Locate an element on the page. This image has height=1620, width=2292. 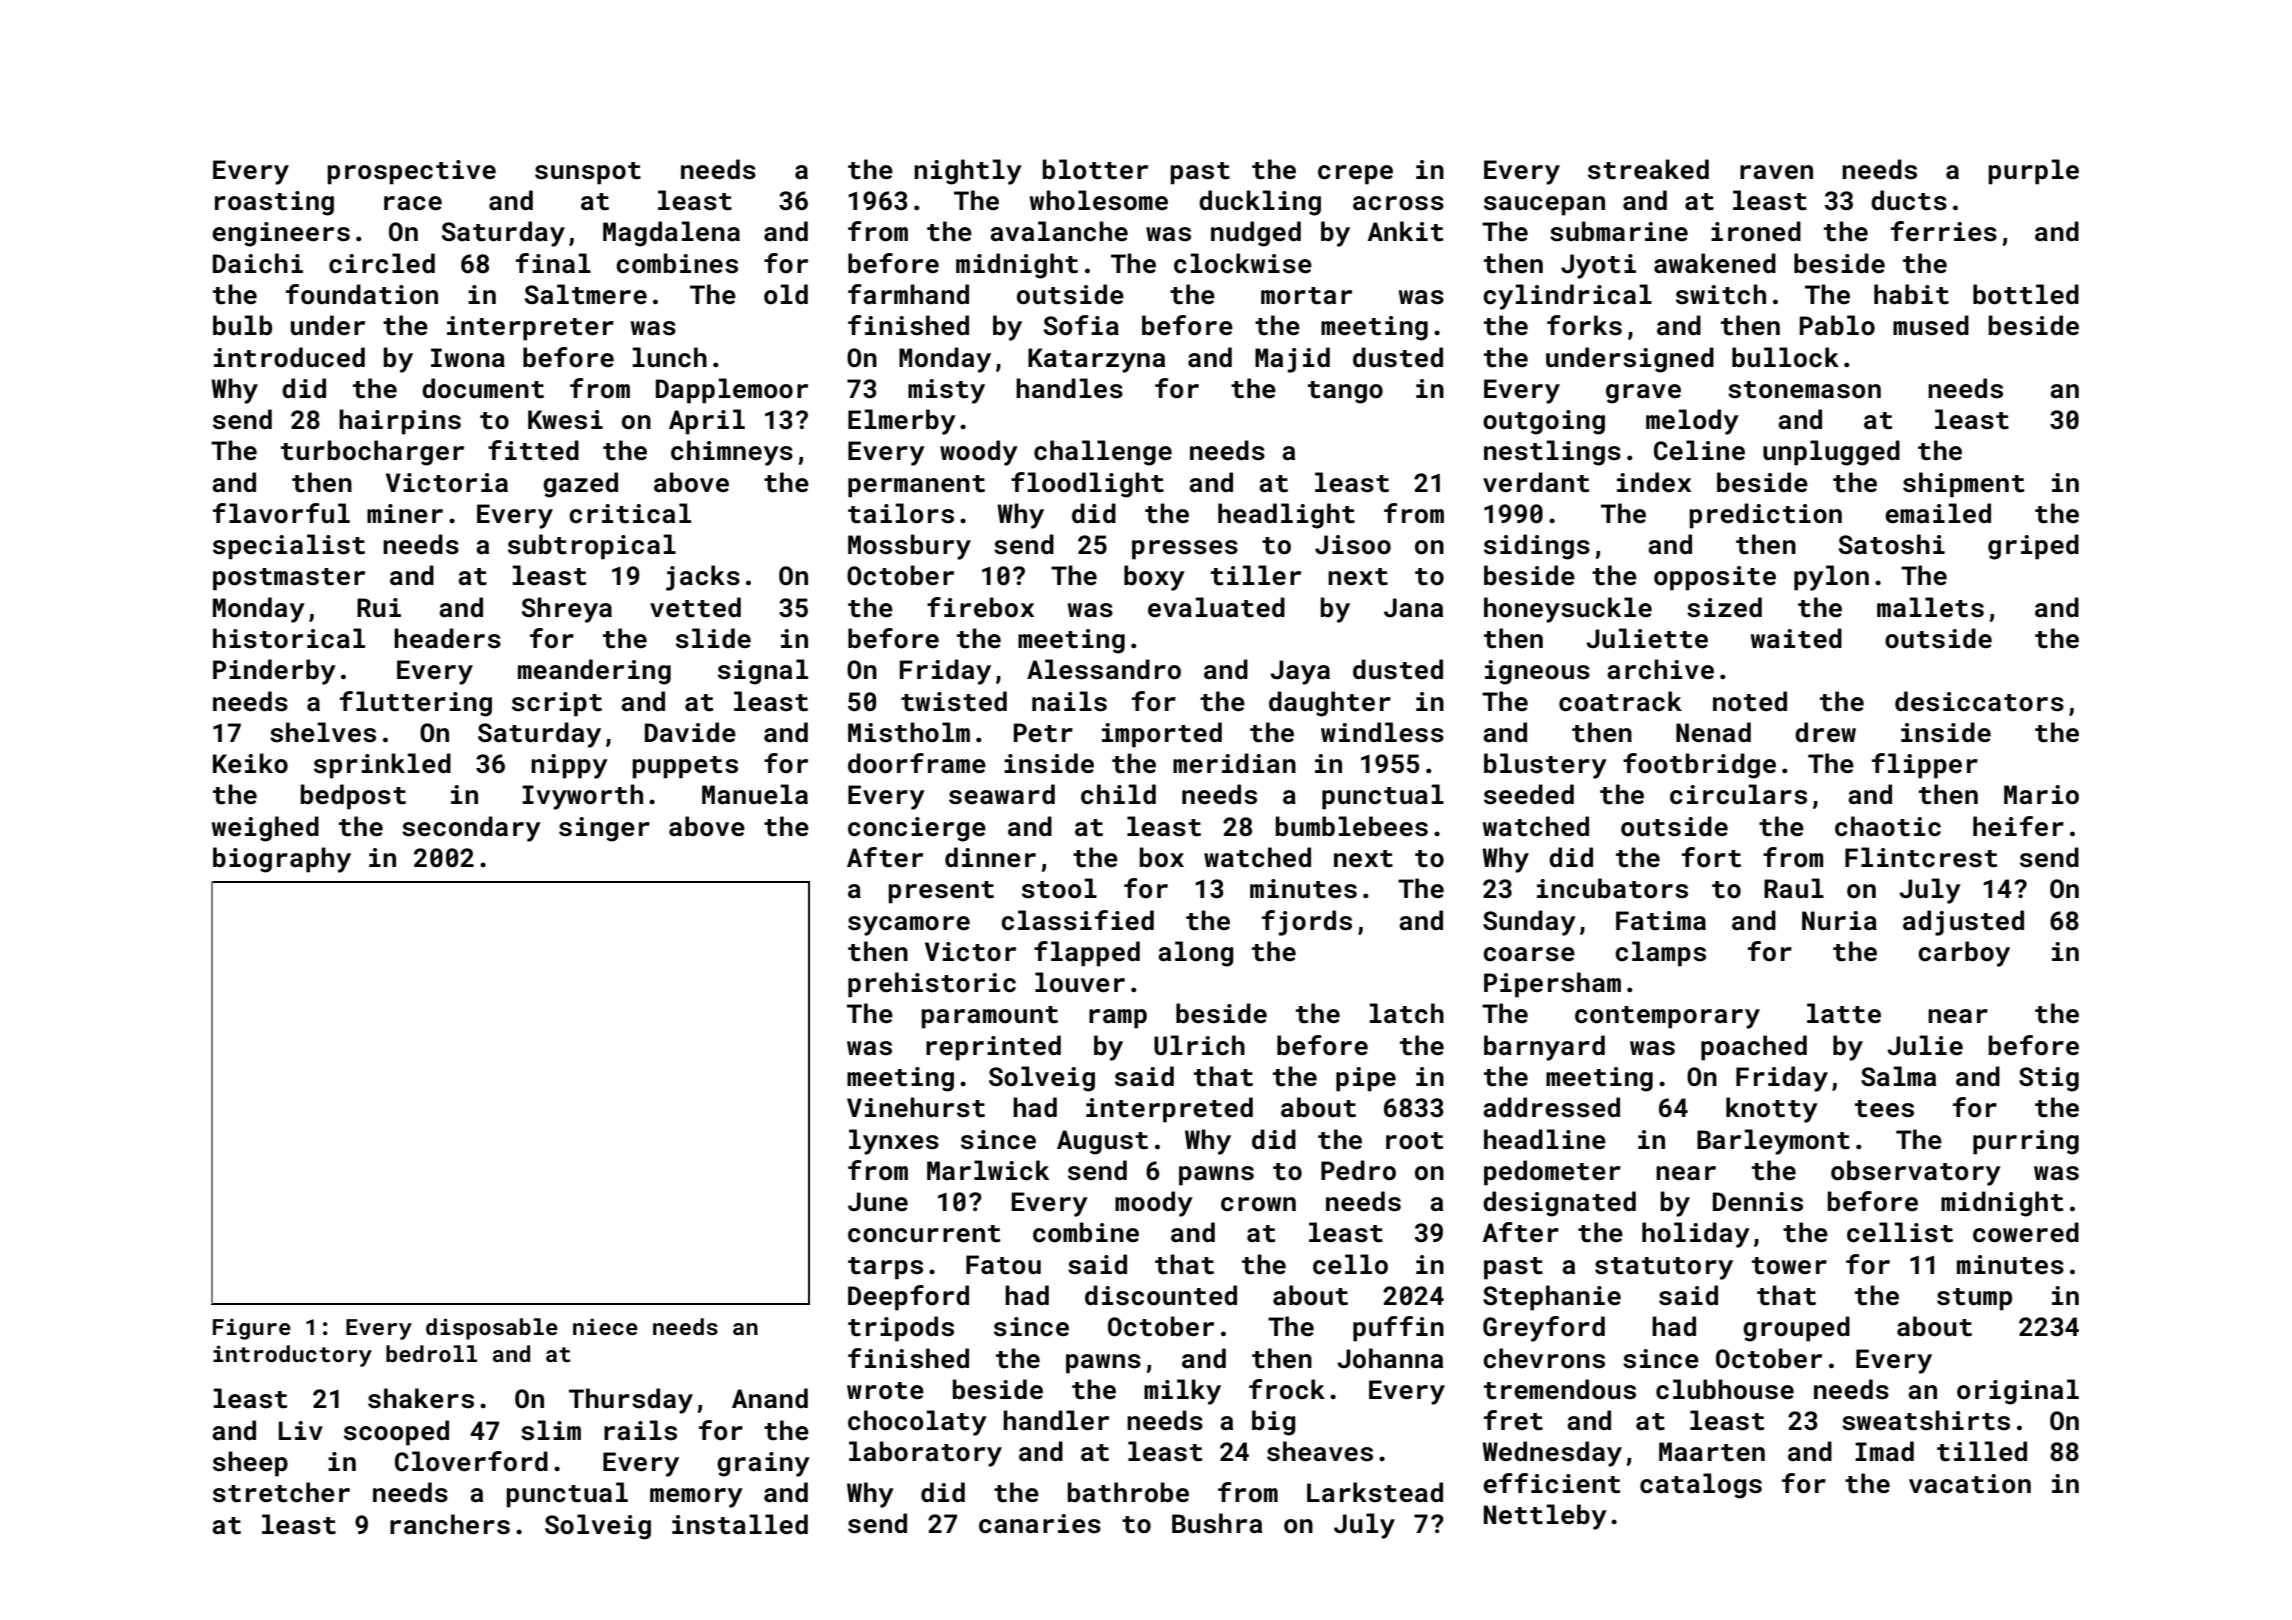
canaries is located at coordinates (1040, 1524).
